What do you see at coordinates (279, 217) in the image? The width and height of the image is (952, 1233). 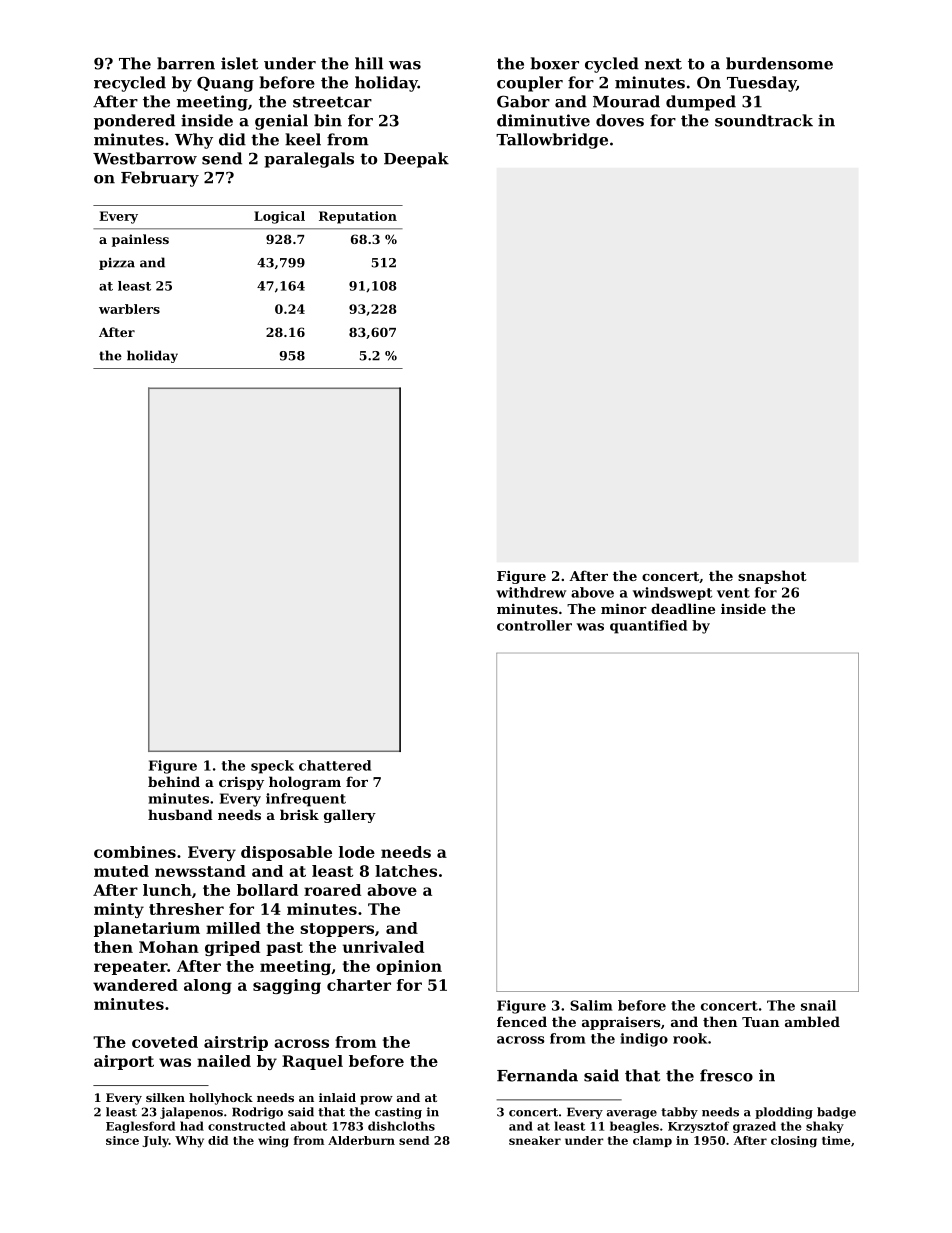 I see `Logical` at bounding box center [279, 217].
